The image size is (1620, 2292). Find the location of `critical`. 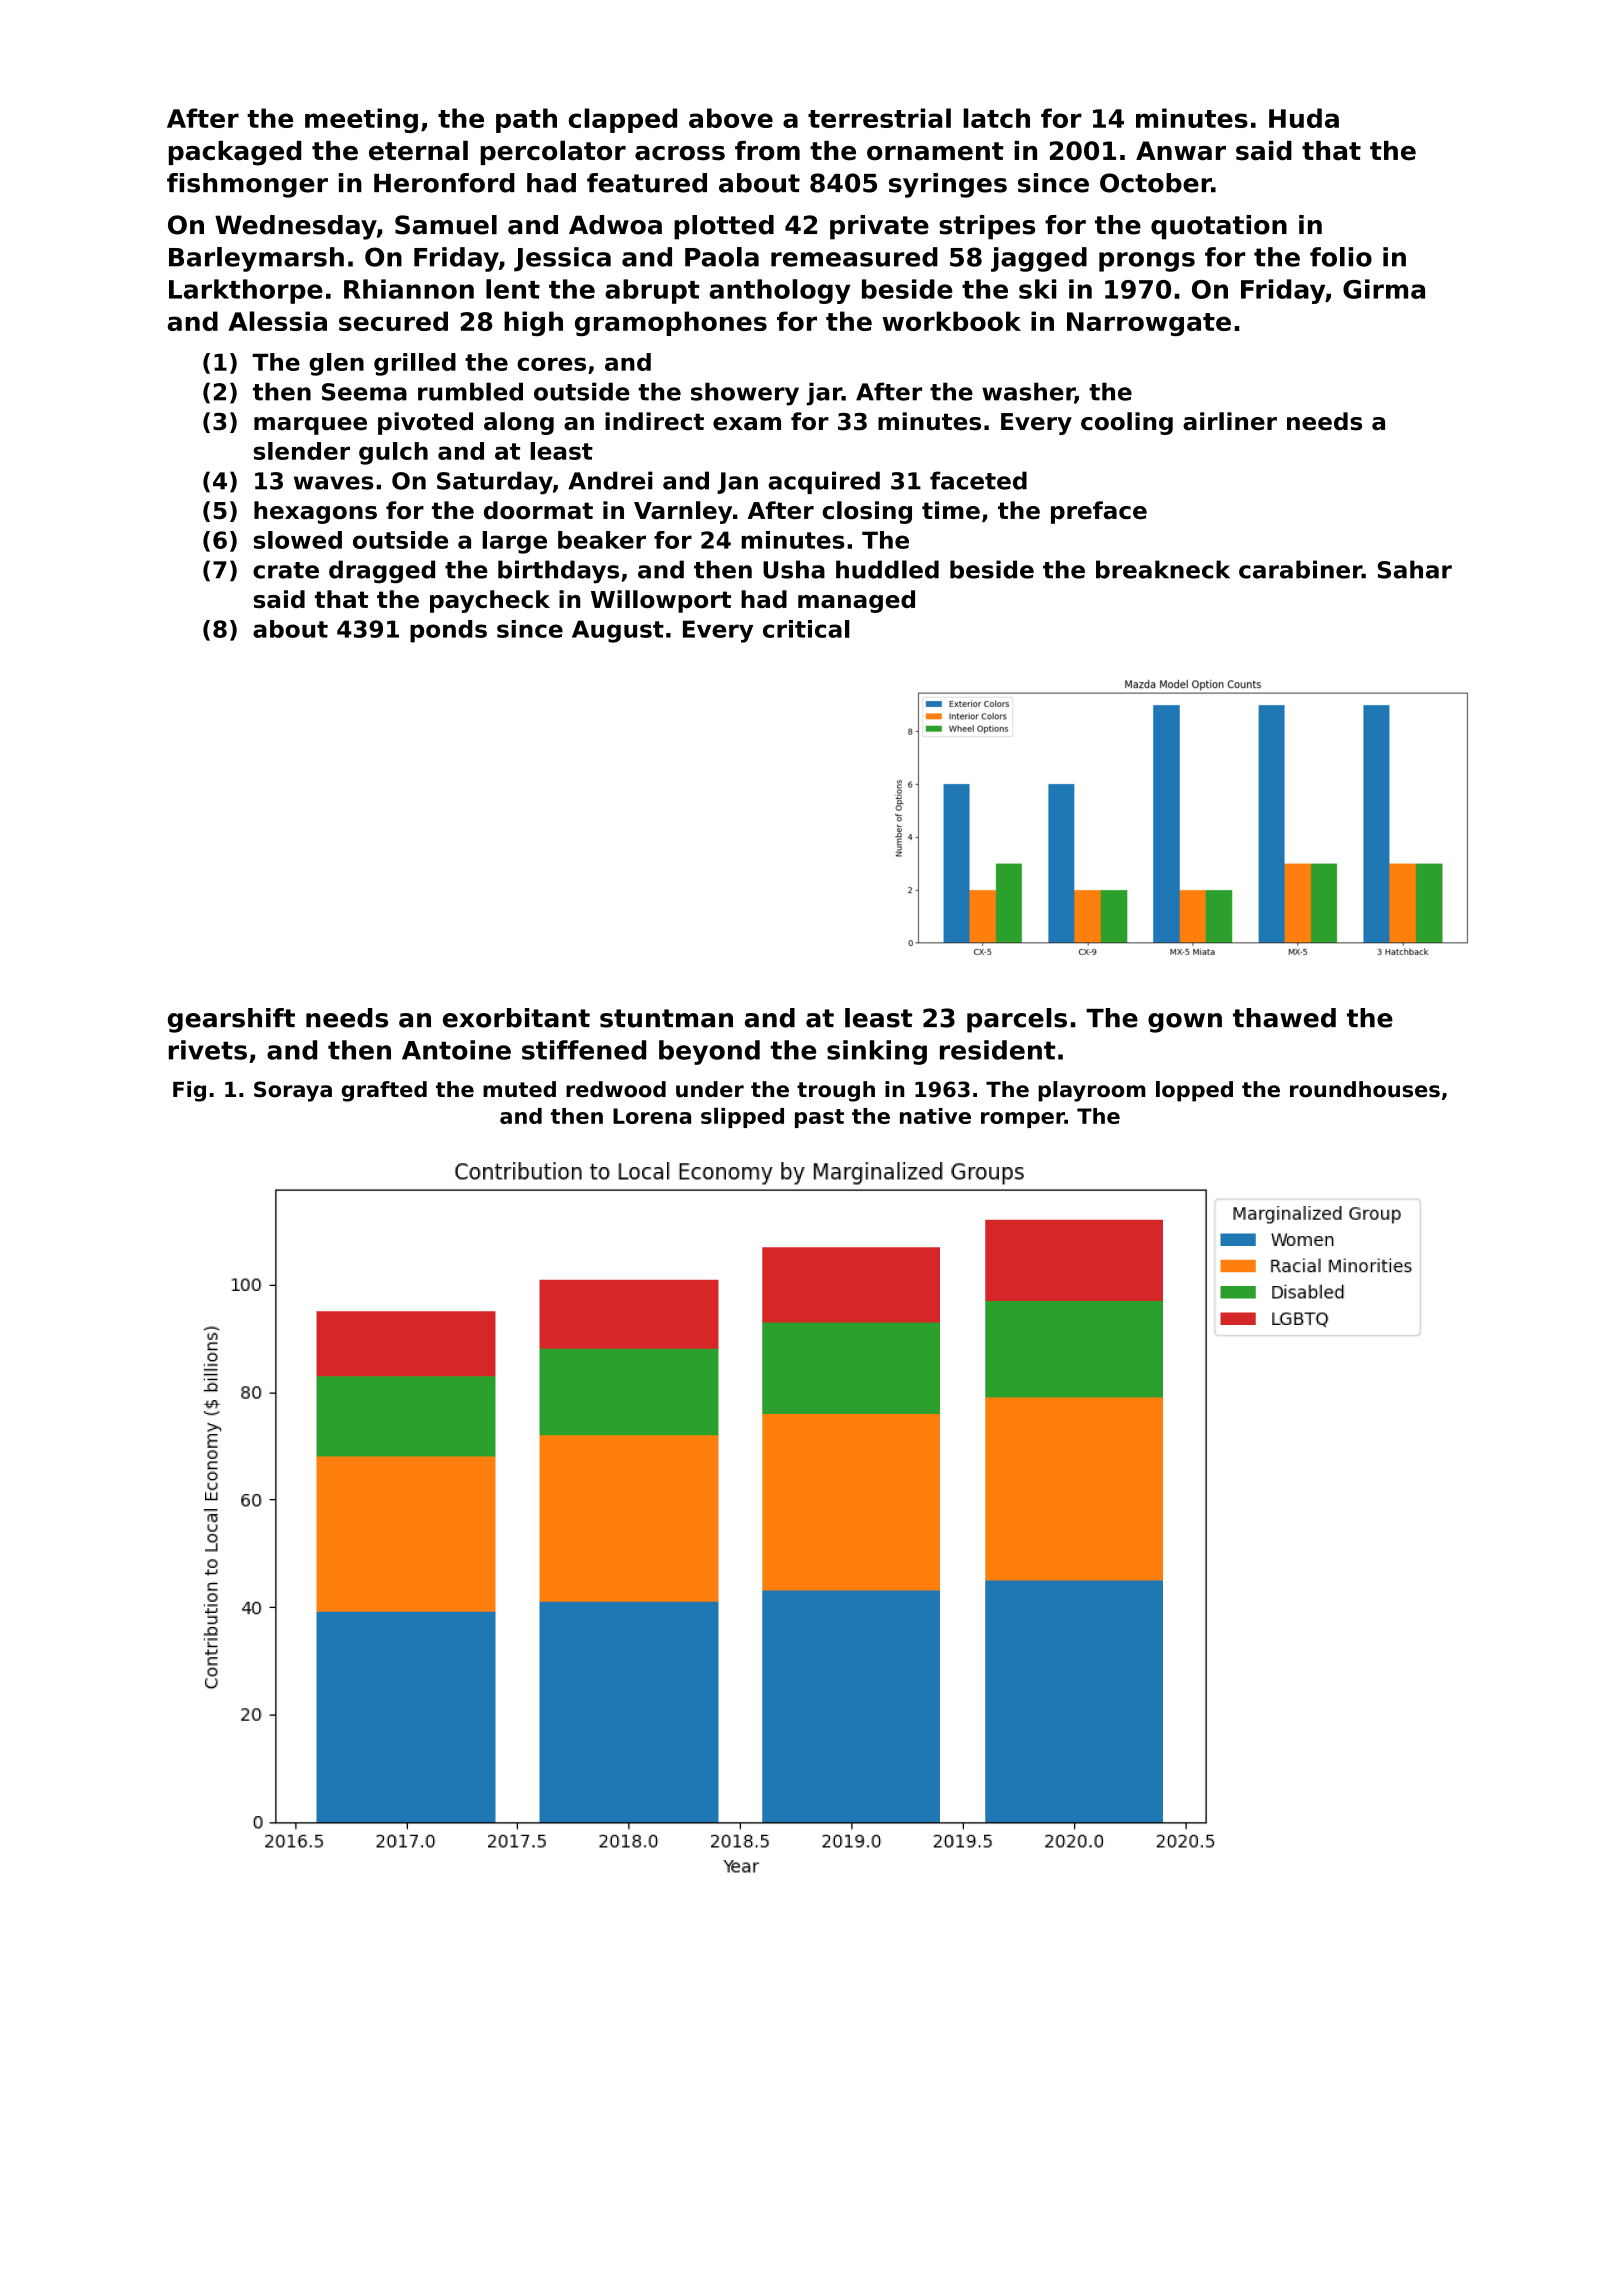

critical is located at coordinates (806, 629).
